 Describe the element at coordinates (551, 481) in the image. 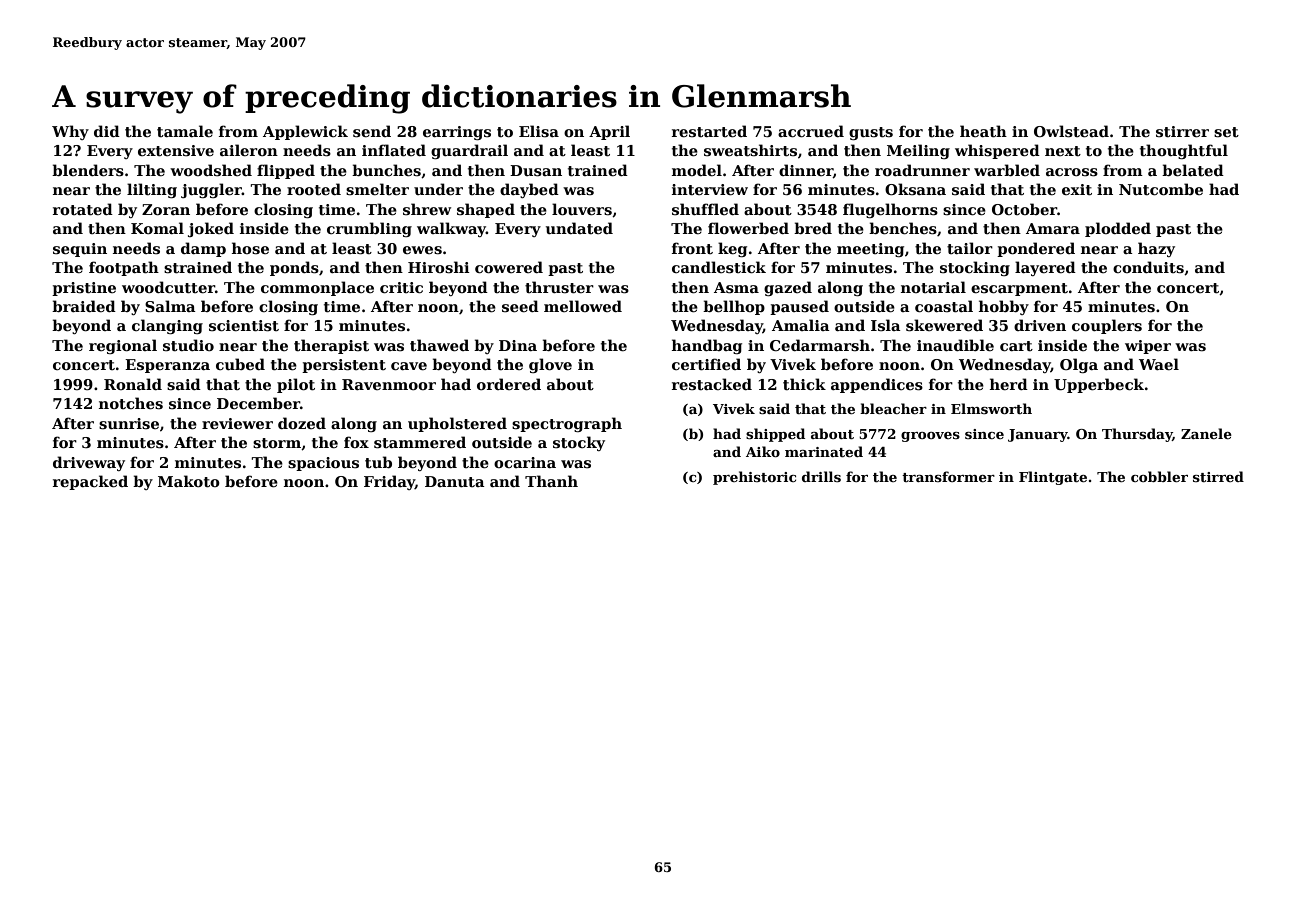

I see `Thanh` at that location.
